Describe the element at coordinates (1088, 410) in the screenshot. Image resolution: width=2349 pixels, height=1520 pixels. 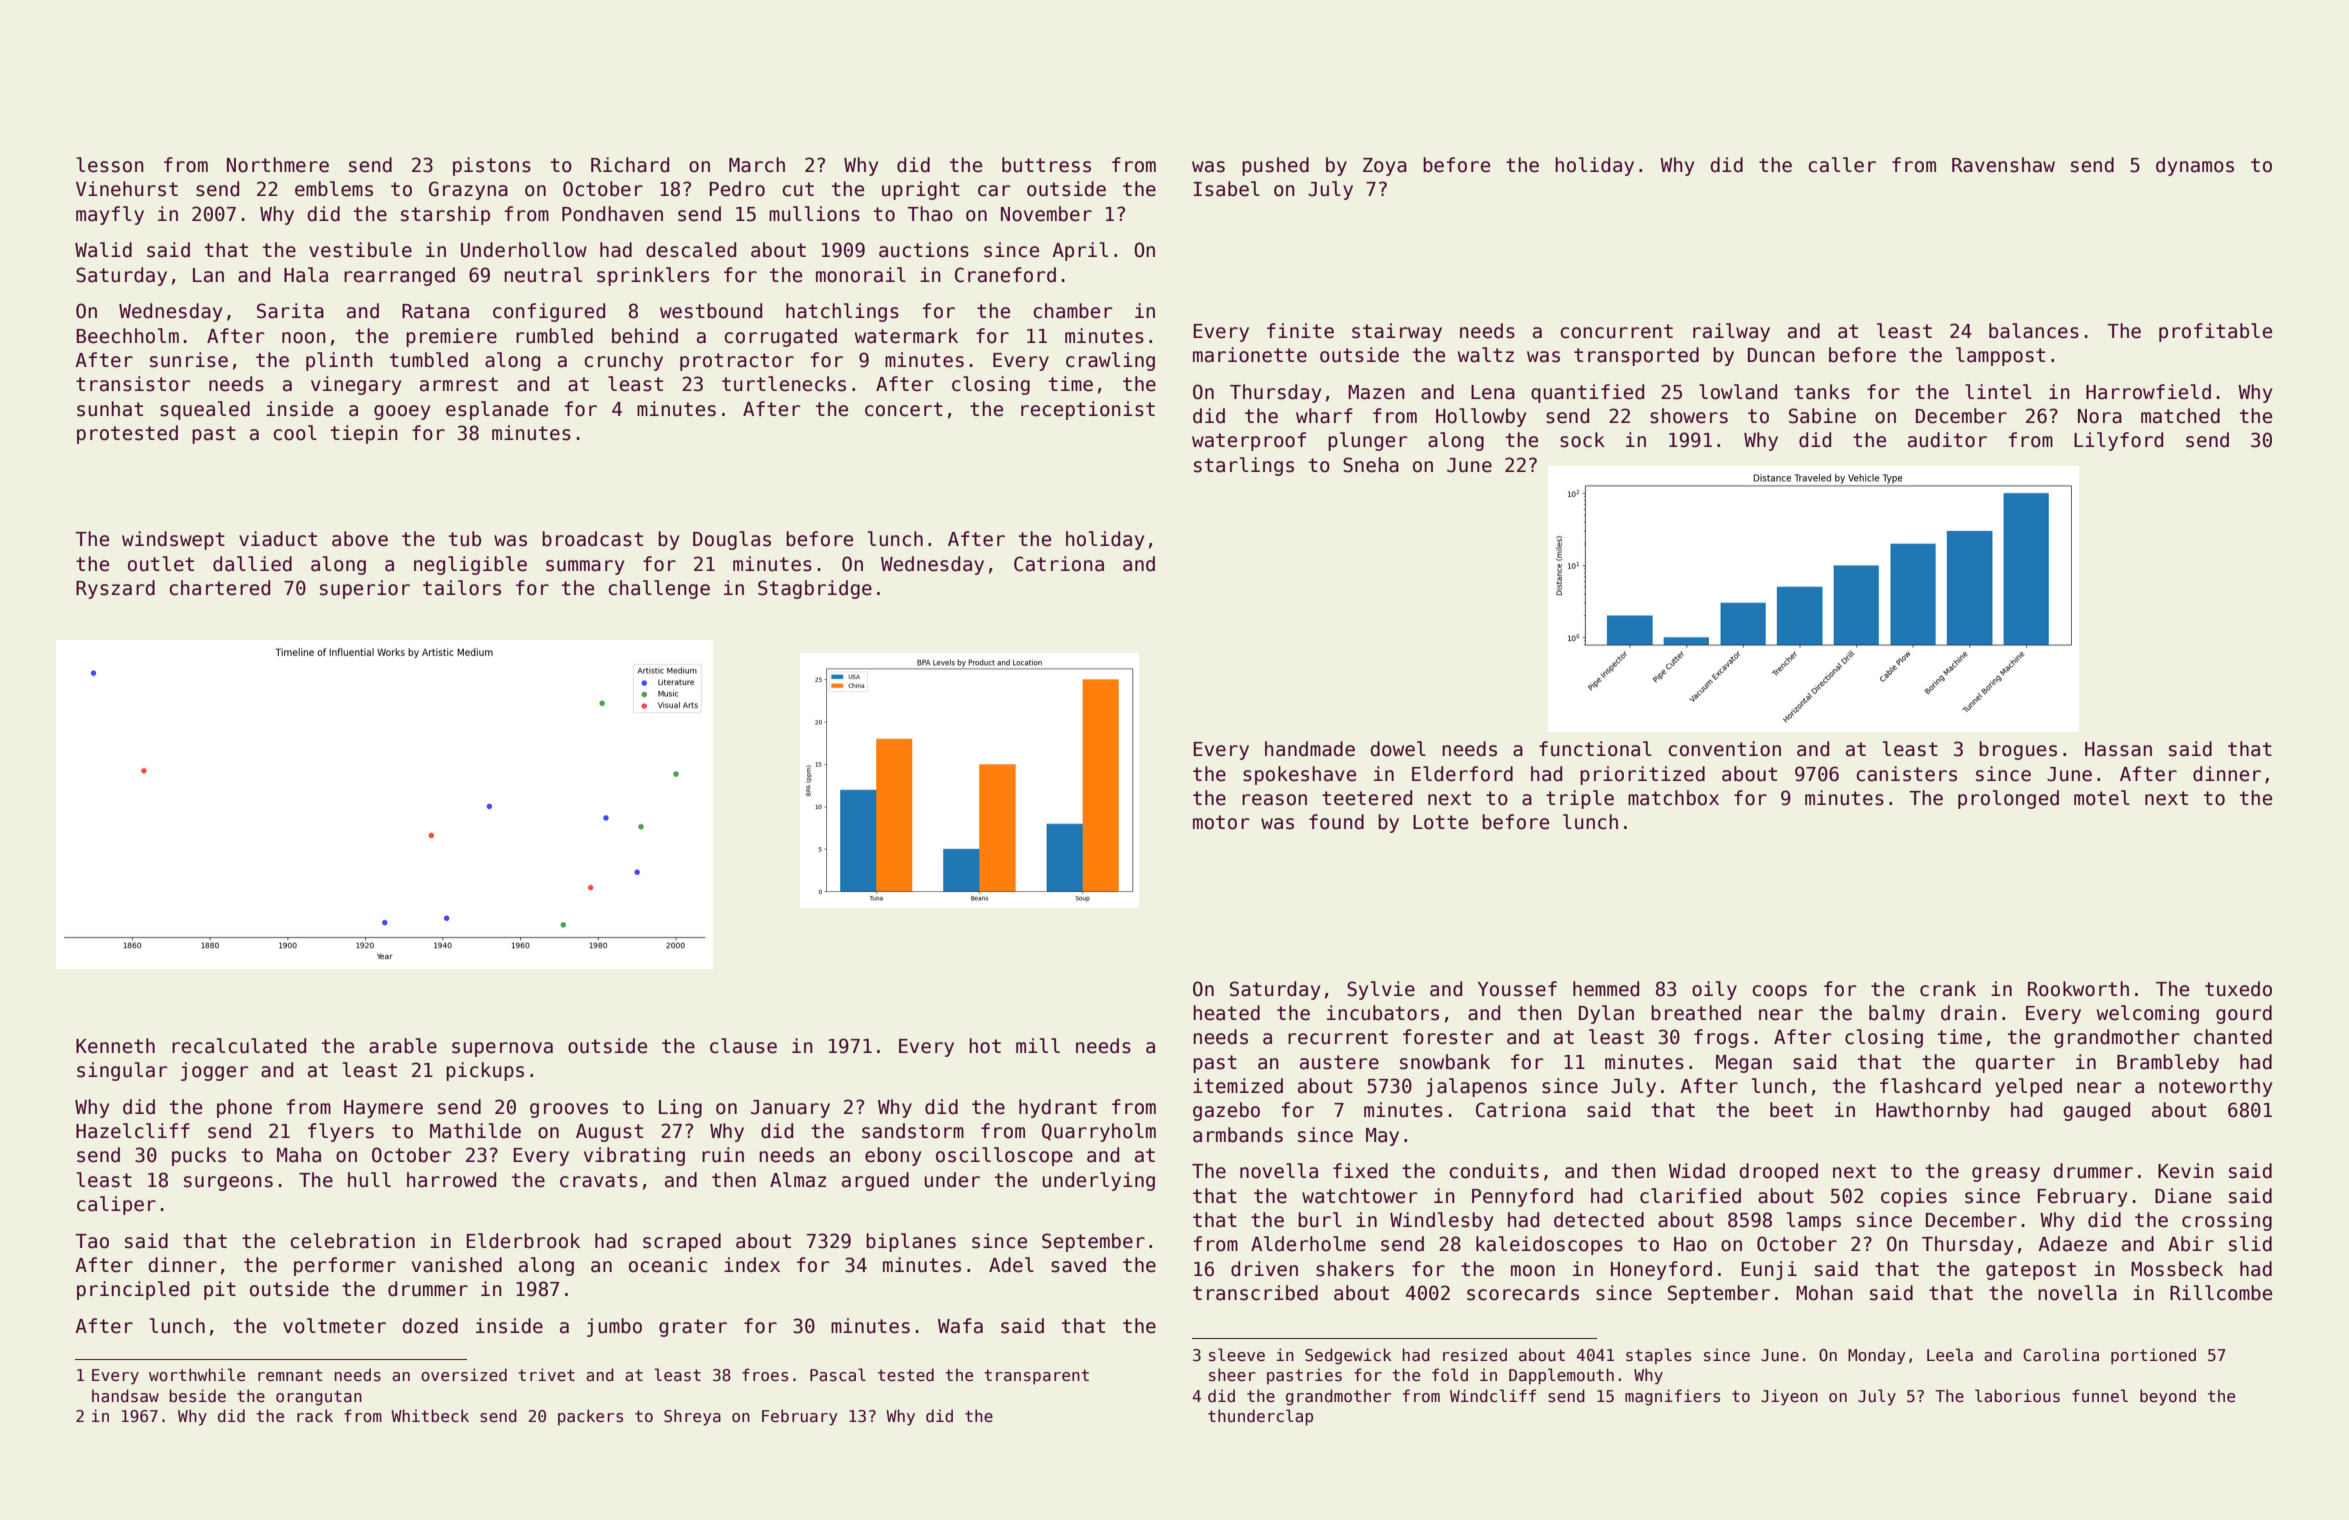
I see `receptionist` at that location.
